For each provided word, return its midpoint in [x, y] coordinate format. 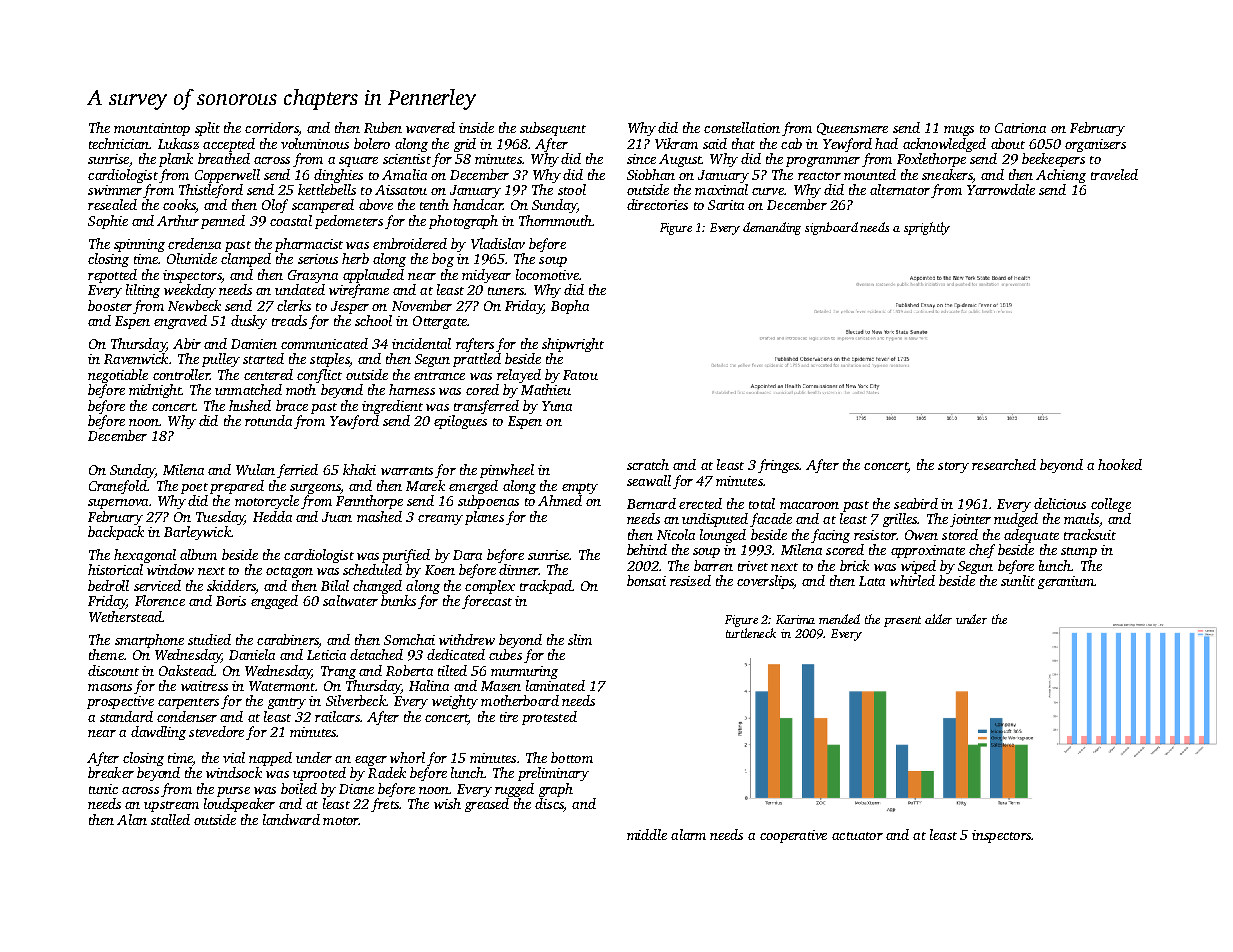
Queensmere [852, 129]
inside [476, 127]
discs [549, 805]
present [902, 621]
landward [291, 819]
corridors [272, 129]
